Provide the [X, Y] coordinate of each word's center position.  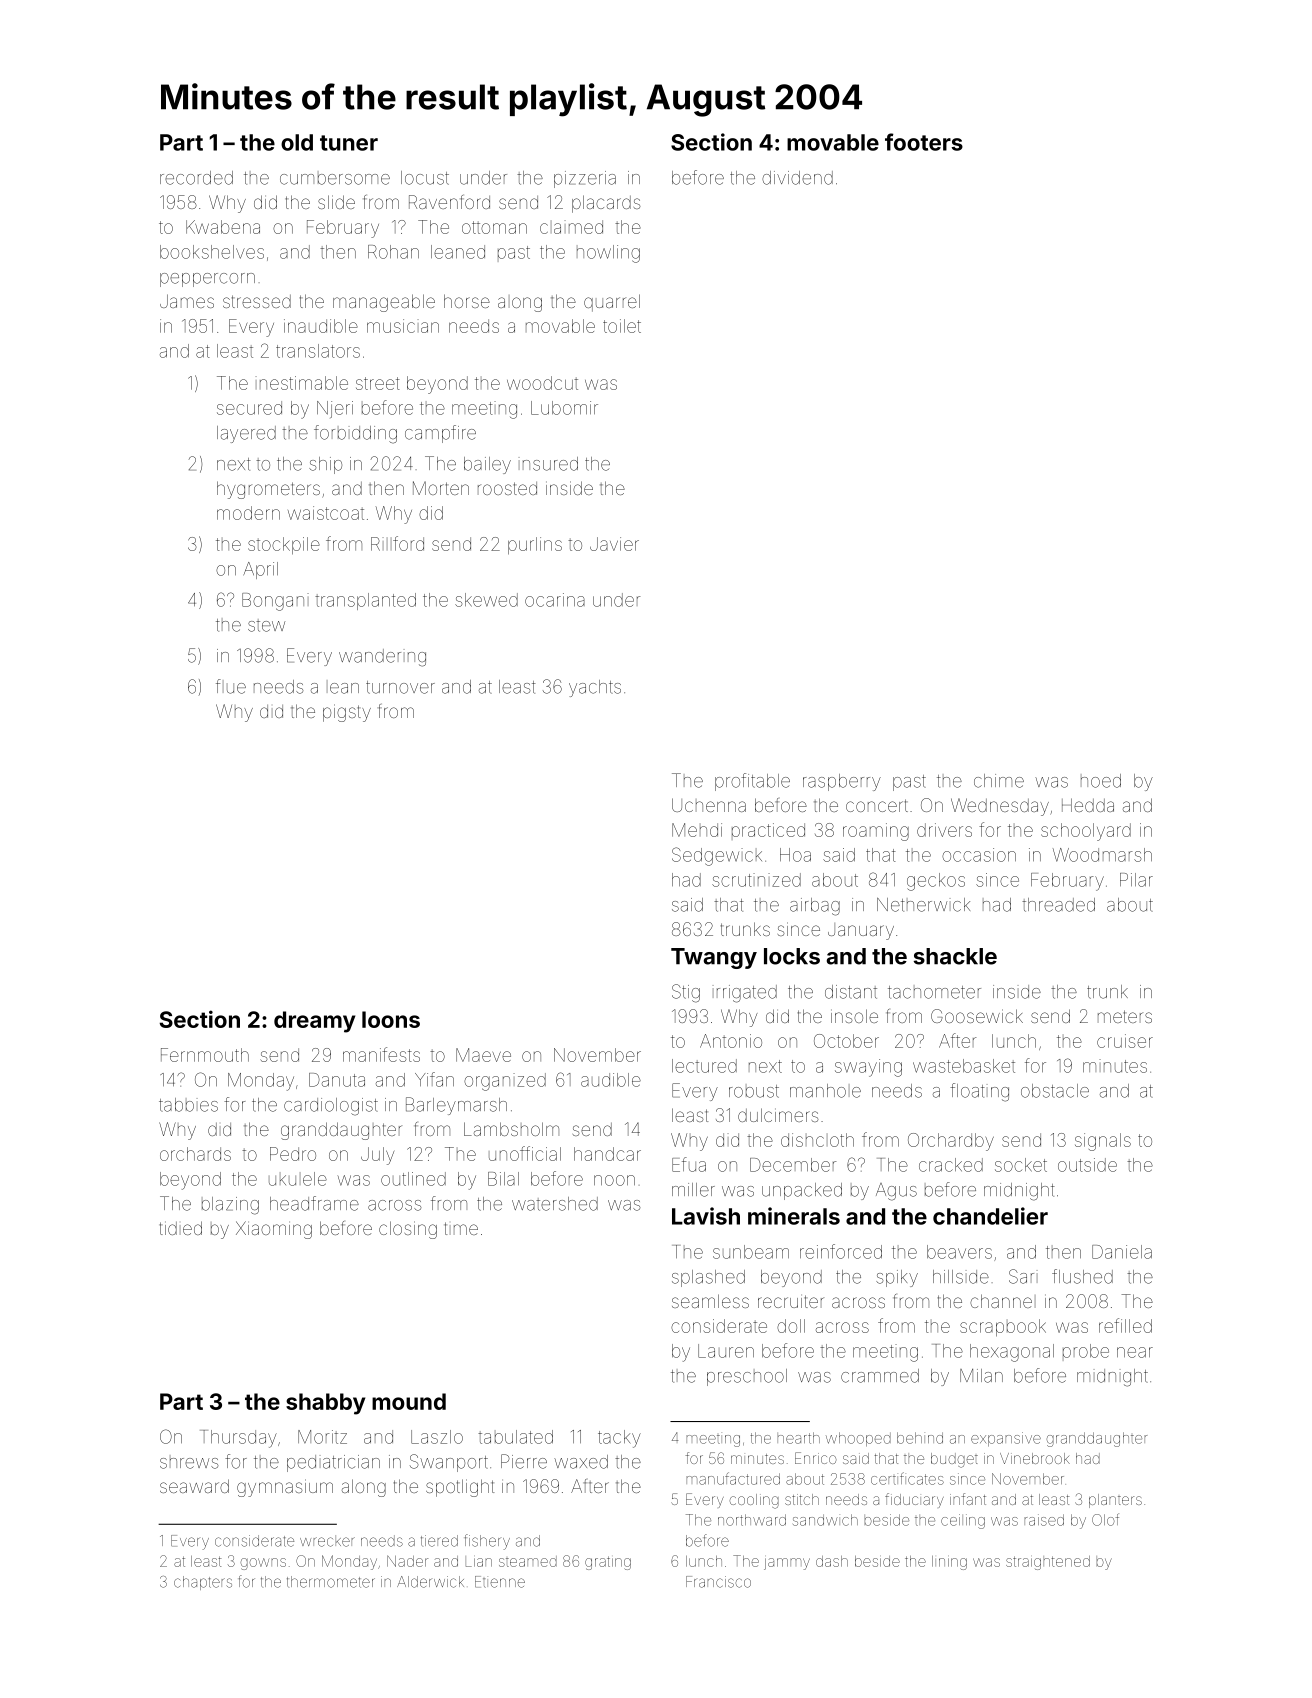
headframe [314, 1203]
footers [924, 142]
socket [1021, 1165]
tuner [349, 143]
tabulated [515, 1437]
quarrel [612, 303]
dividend [797, 178]
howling [608, 254]
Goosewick [977, 1016]
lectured [704, 1066]
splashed [708, 1278]
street [378, 383]
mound [409, 1401]
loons [391, 1019]
